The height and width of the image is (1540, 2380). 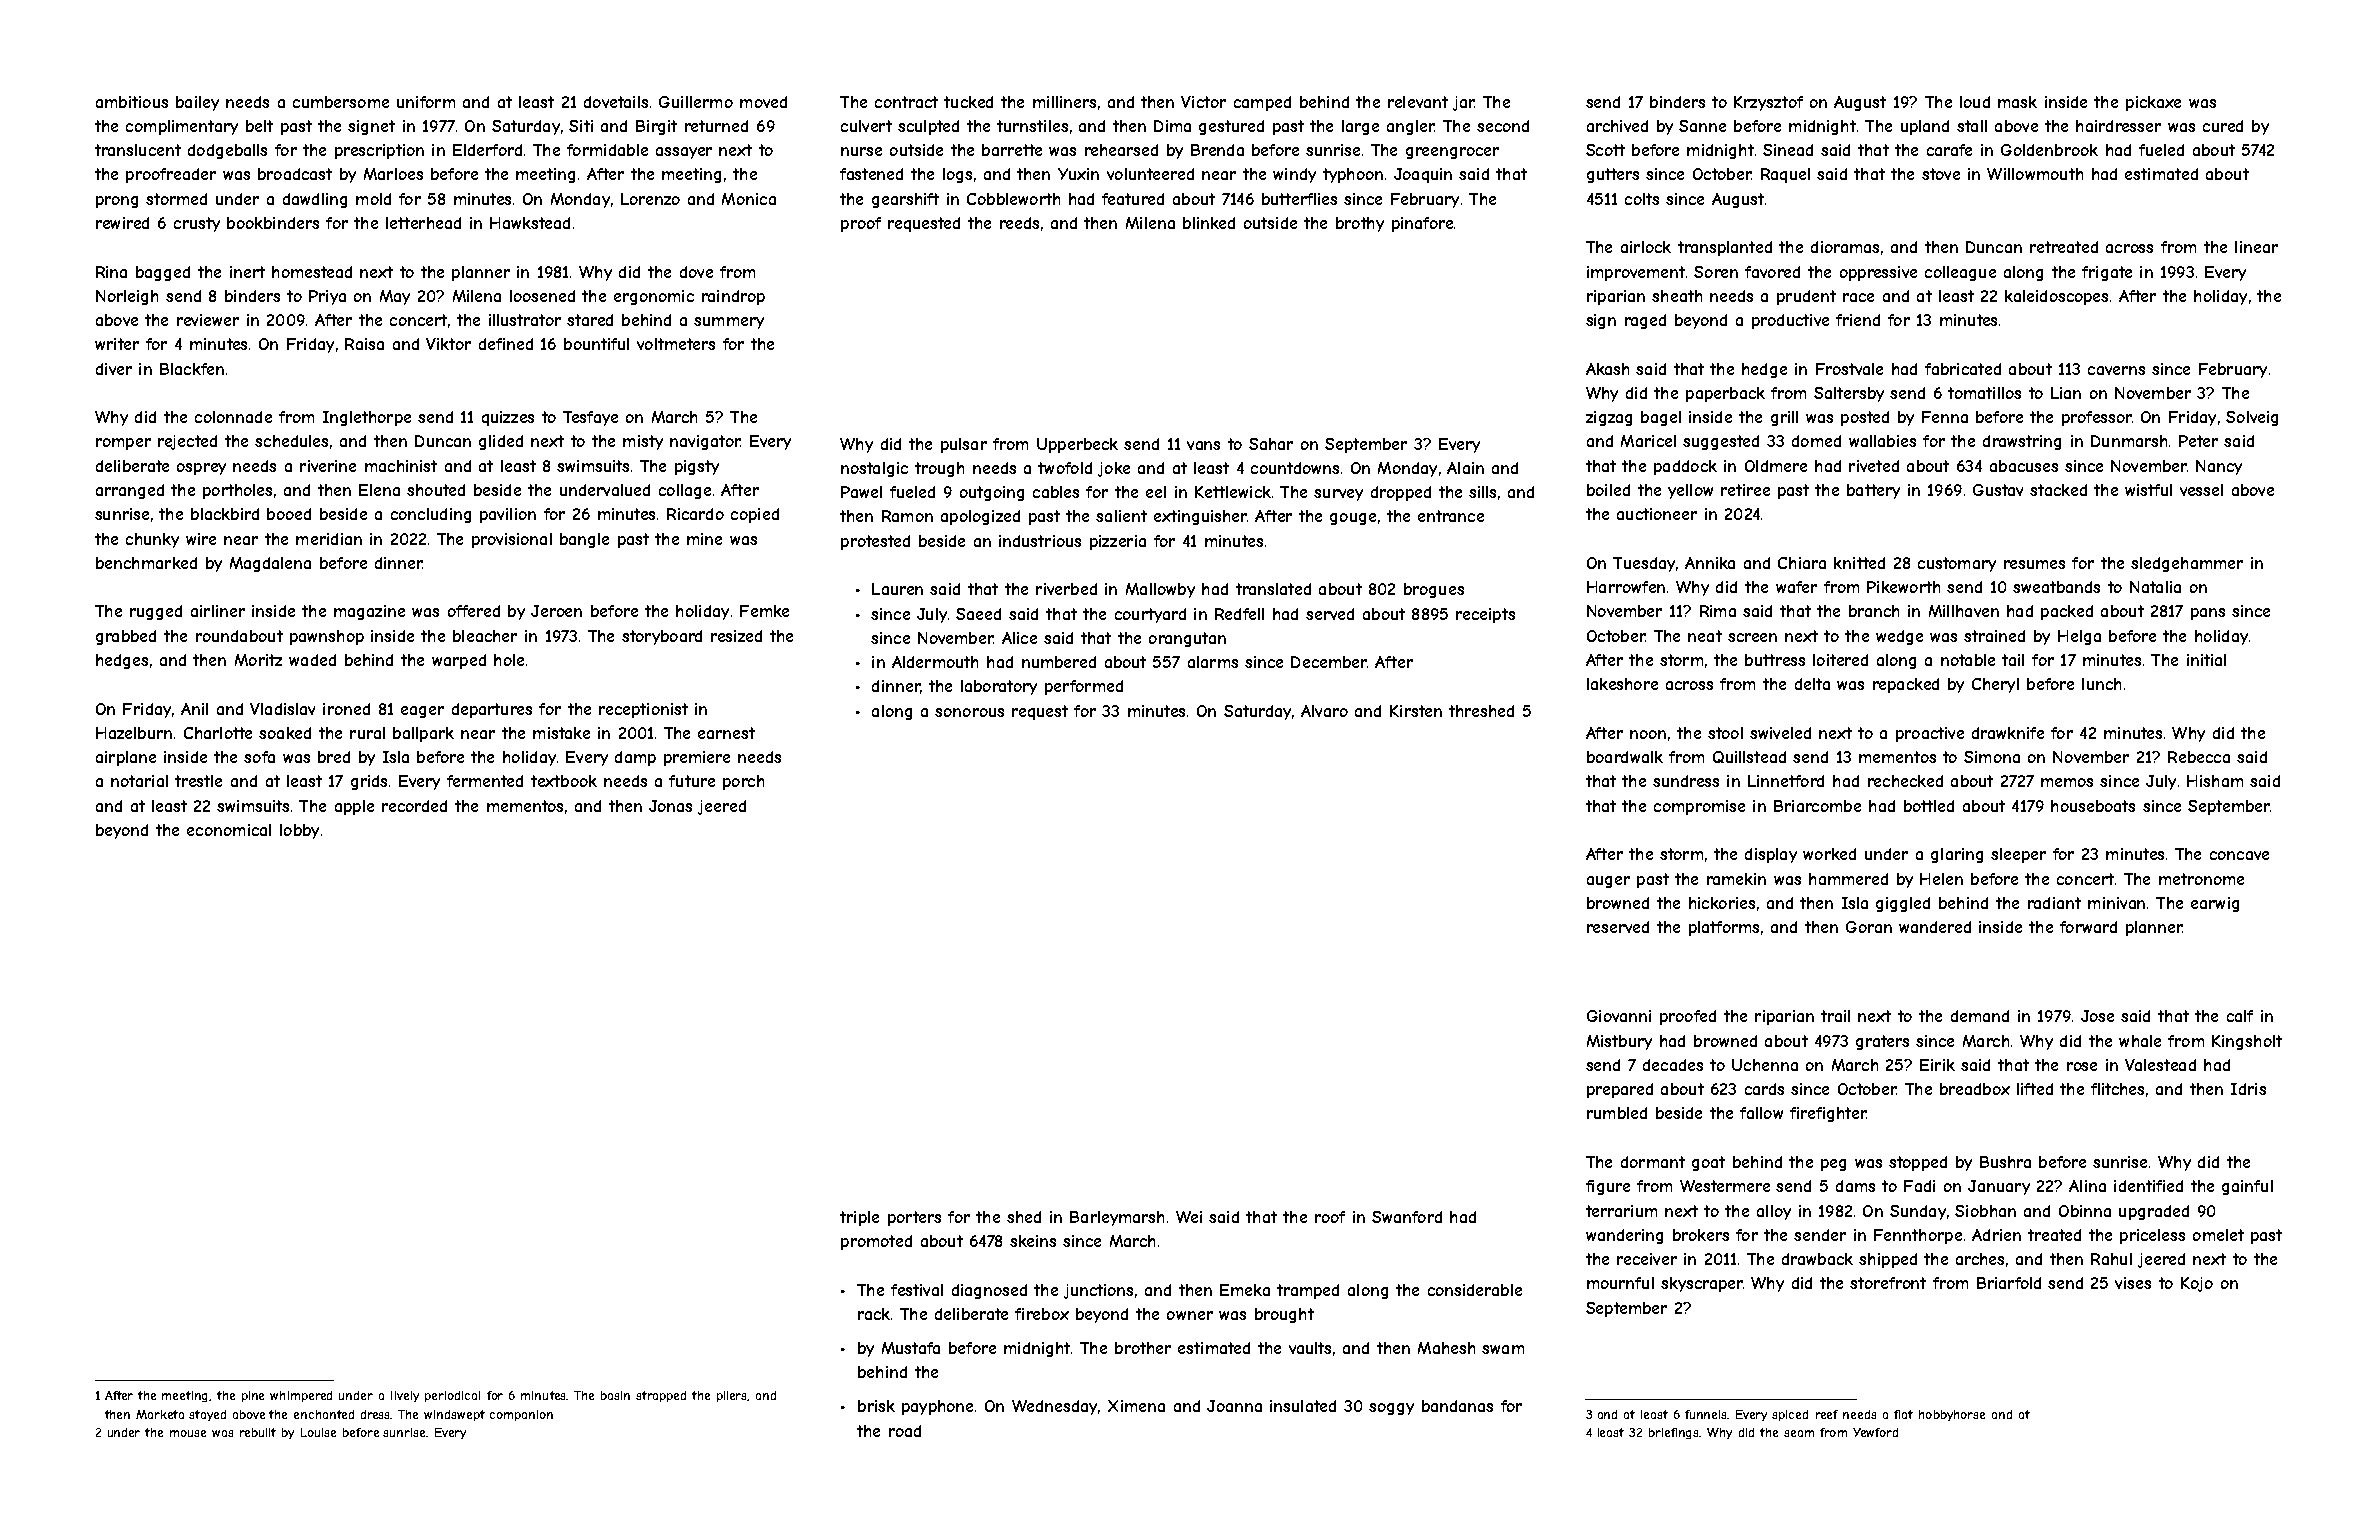 I want to click on lively, so click(x=405, y=1396).
